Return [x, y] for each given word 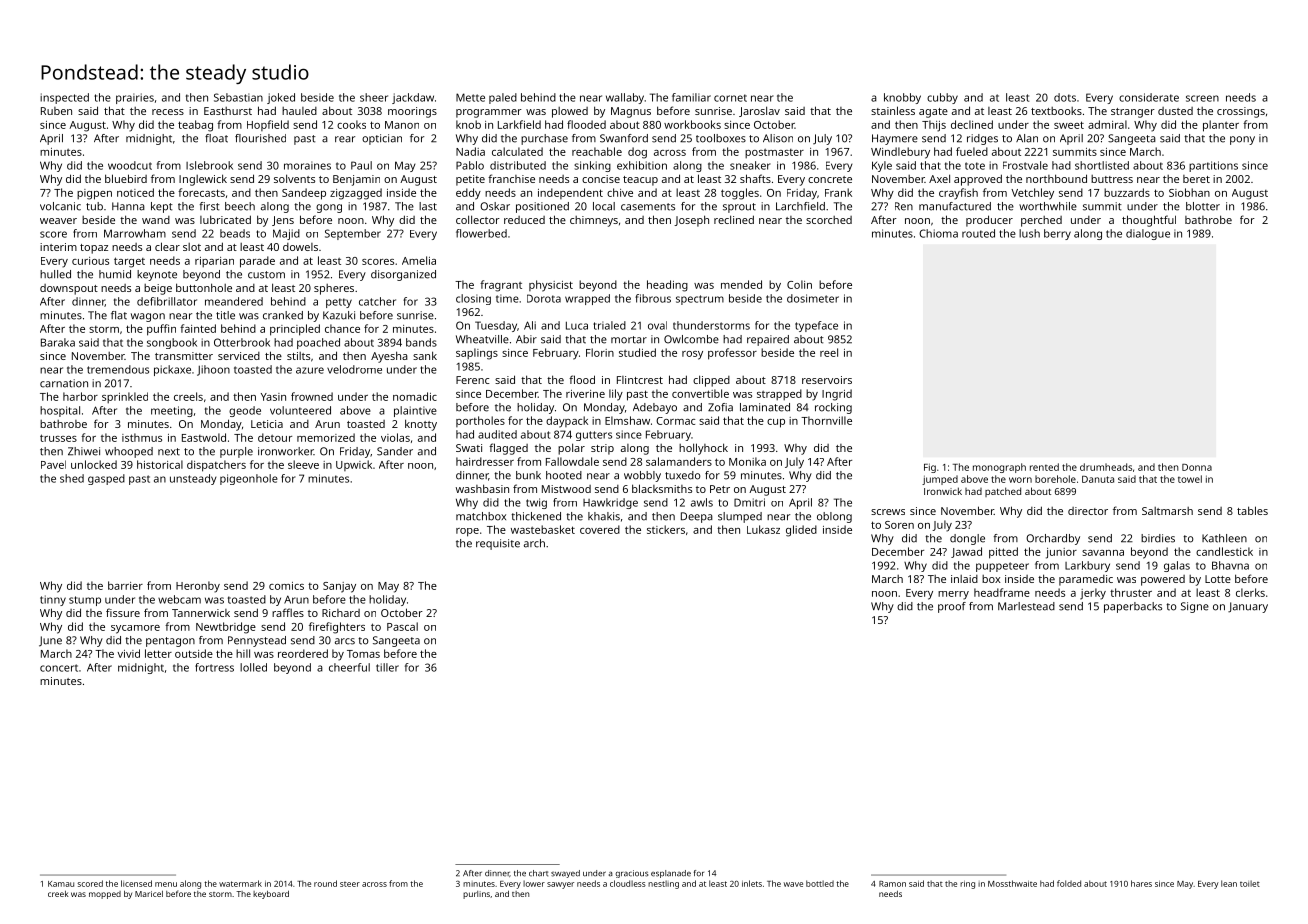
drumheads [1106, 467]
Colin [799, 284]
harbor [80, 396]
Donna [1197, 467]
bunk [528, 475]
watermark [240, 883]
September [353, 234]
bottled [820, 883]
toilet [1250, 883]
